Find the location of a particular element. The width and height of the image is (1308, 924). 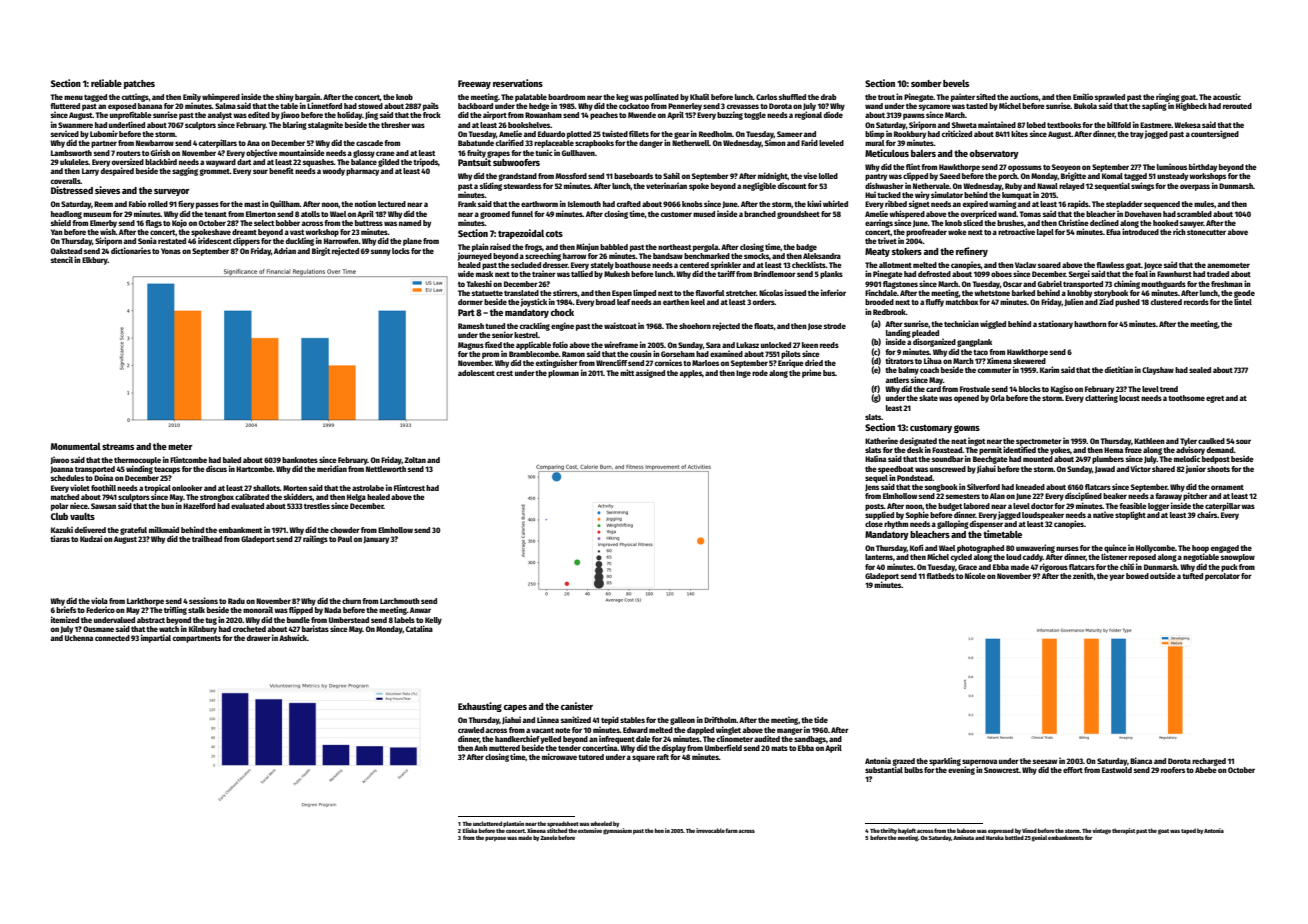

itemized is located at coordinates (65, 619).
